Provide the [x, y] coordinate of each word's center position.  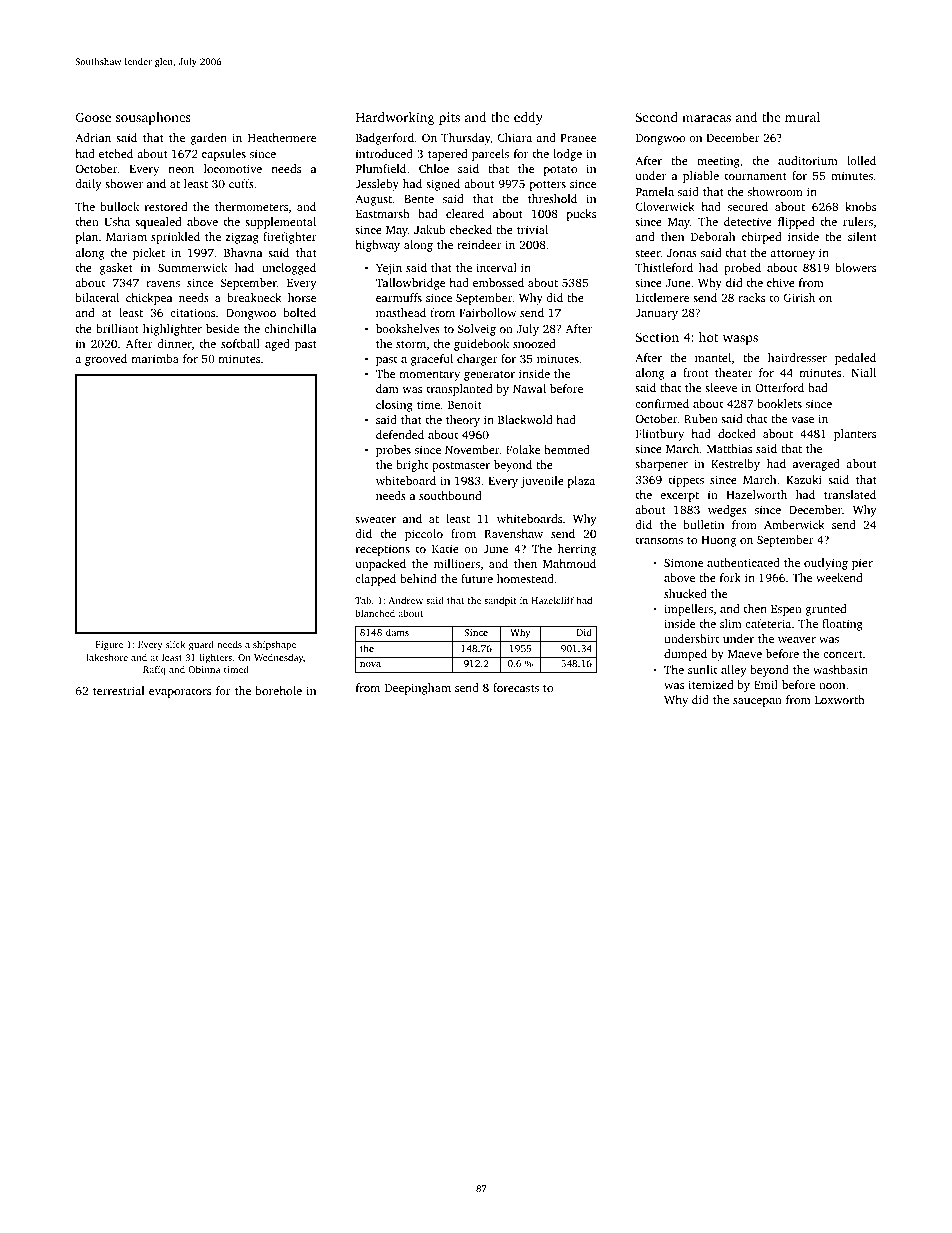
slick [175, 644]
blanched [375, 613]
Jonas [682, 253]
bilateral [97, 297]
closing [394, 406]
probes [393, 451]
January [656, 314]
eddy [528, 118]
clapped [375, 580]
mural [802, 117]
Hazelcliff [552, 600]
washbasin [840, 669]
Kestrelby [735, 465]
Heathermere [282, 137]
